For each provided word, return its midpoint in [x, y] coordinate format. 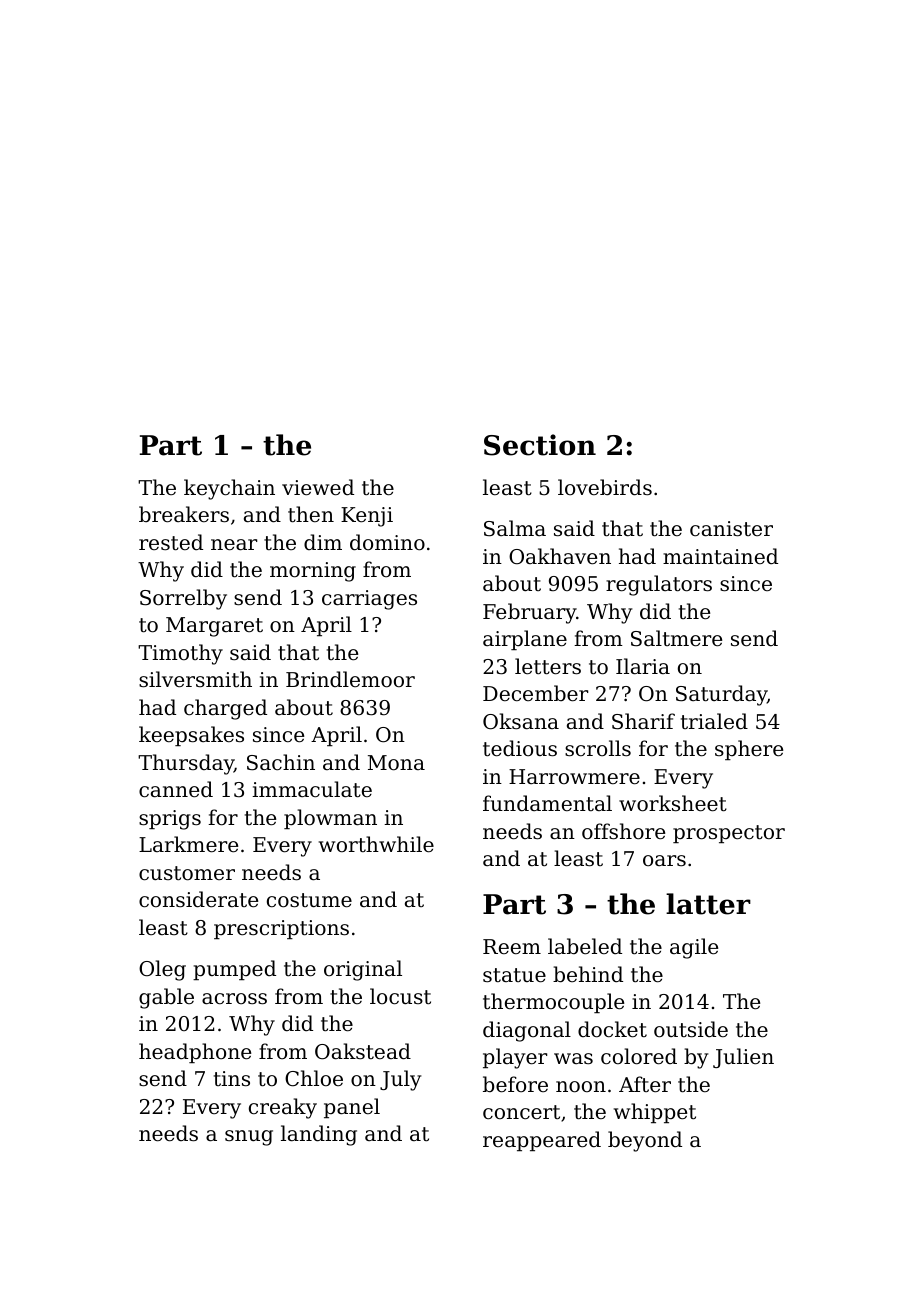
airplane [525, 640]
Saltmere [676, 638]
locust [400, 996]
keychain [229, 489]
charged [225, 709]
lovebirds [605, 487]
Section [540, 445]
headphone [195, 1053]
